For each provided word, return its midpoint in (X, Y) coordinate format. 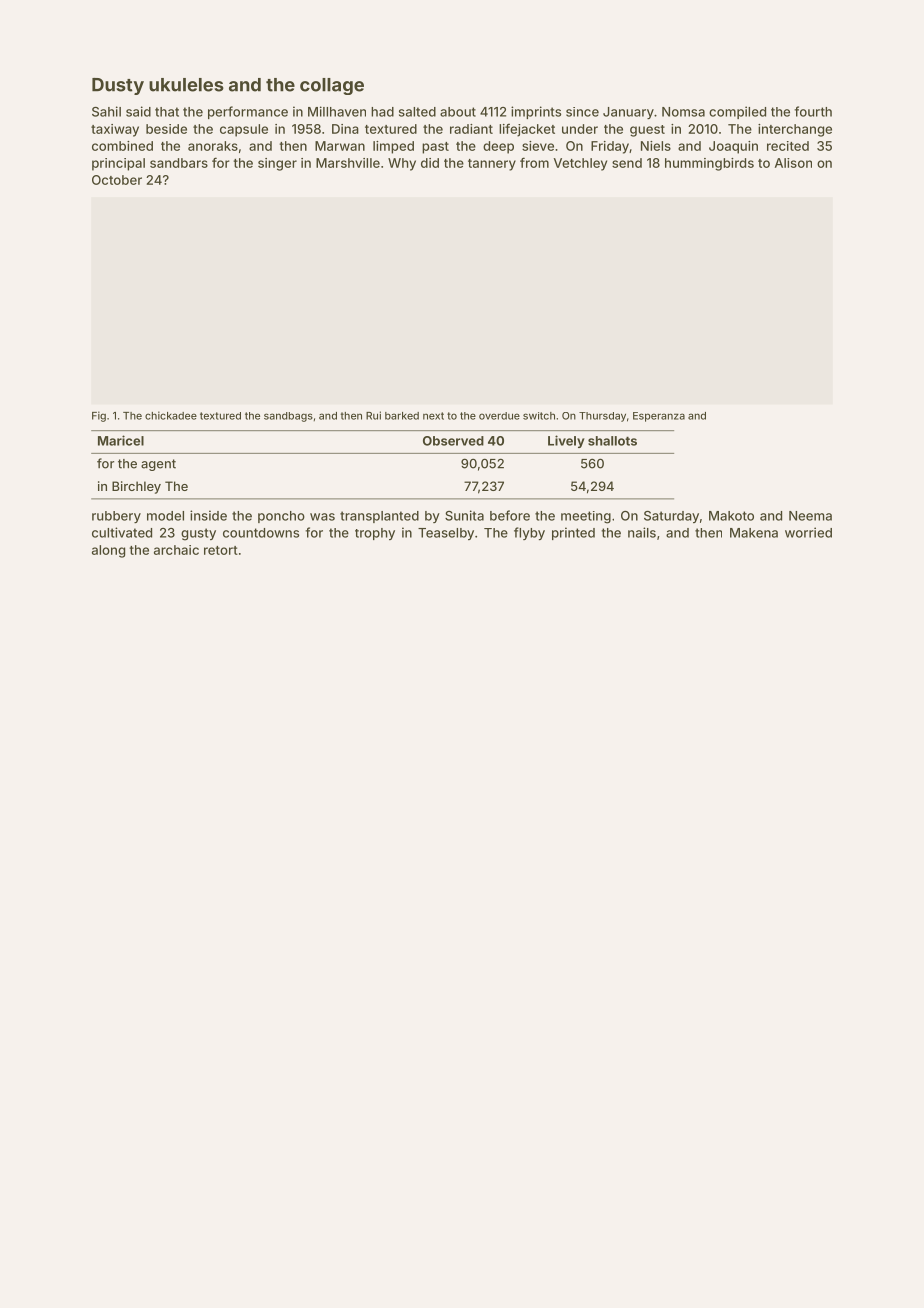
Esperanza (659, 417)
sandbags (288, 417)
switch (539, 416)
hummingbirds (709, 164)
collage (332, 86)
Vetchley (580, 164)
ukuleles (186, 85)
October (117, 180)
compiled (737, 112)
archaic (176, 550)
